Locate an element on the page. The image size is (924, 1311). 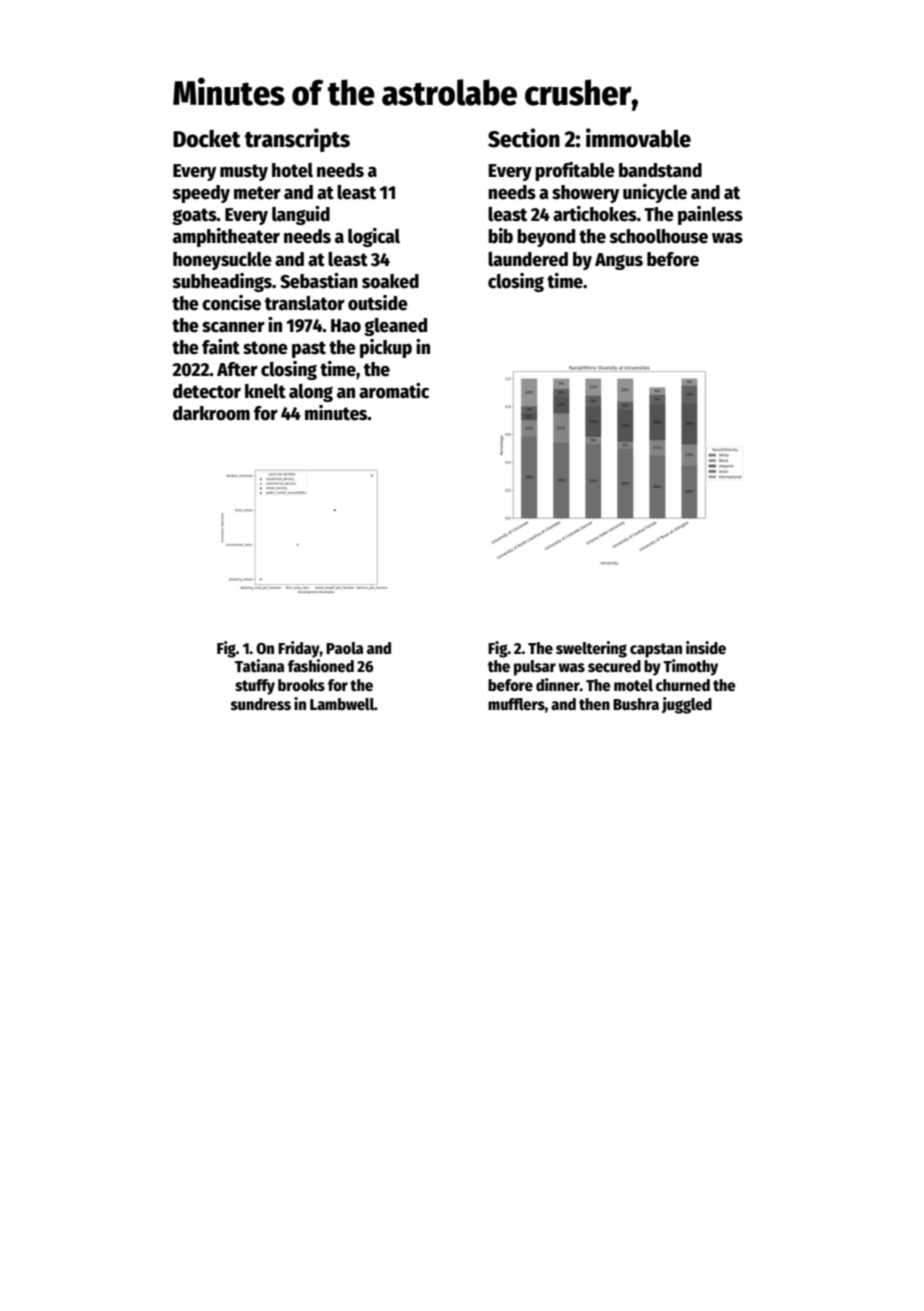
unicycle is located at coordinates (655, 193).
